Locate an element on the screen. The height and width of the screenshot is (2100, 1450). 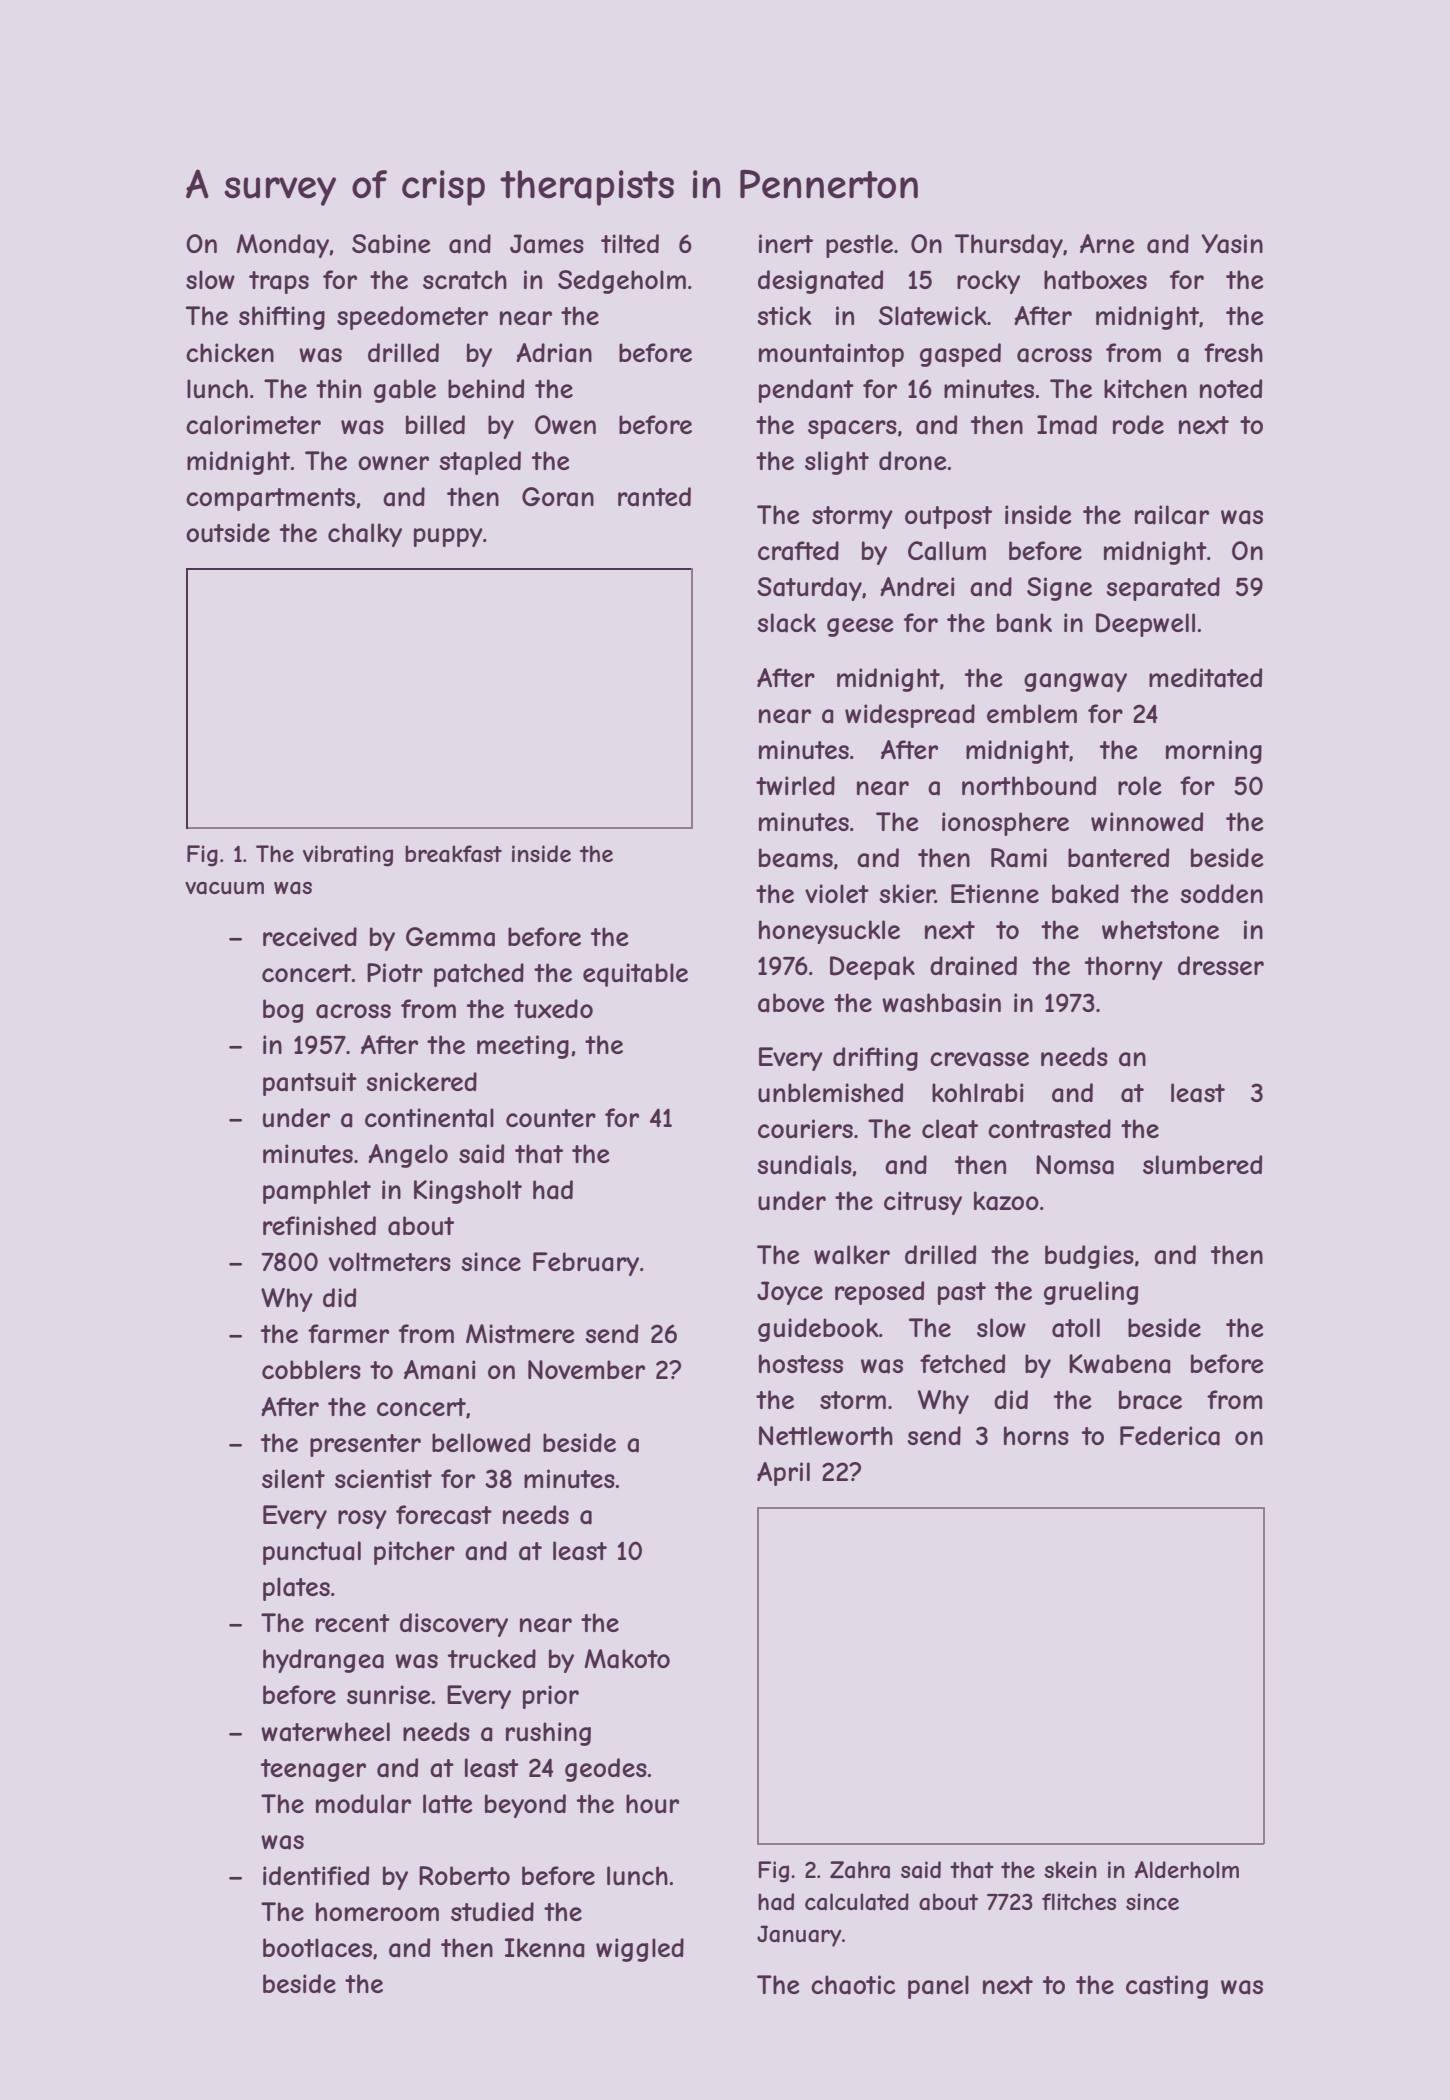
drifting is located at coordinates (875, 1059).
